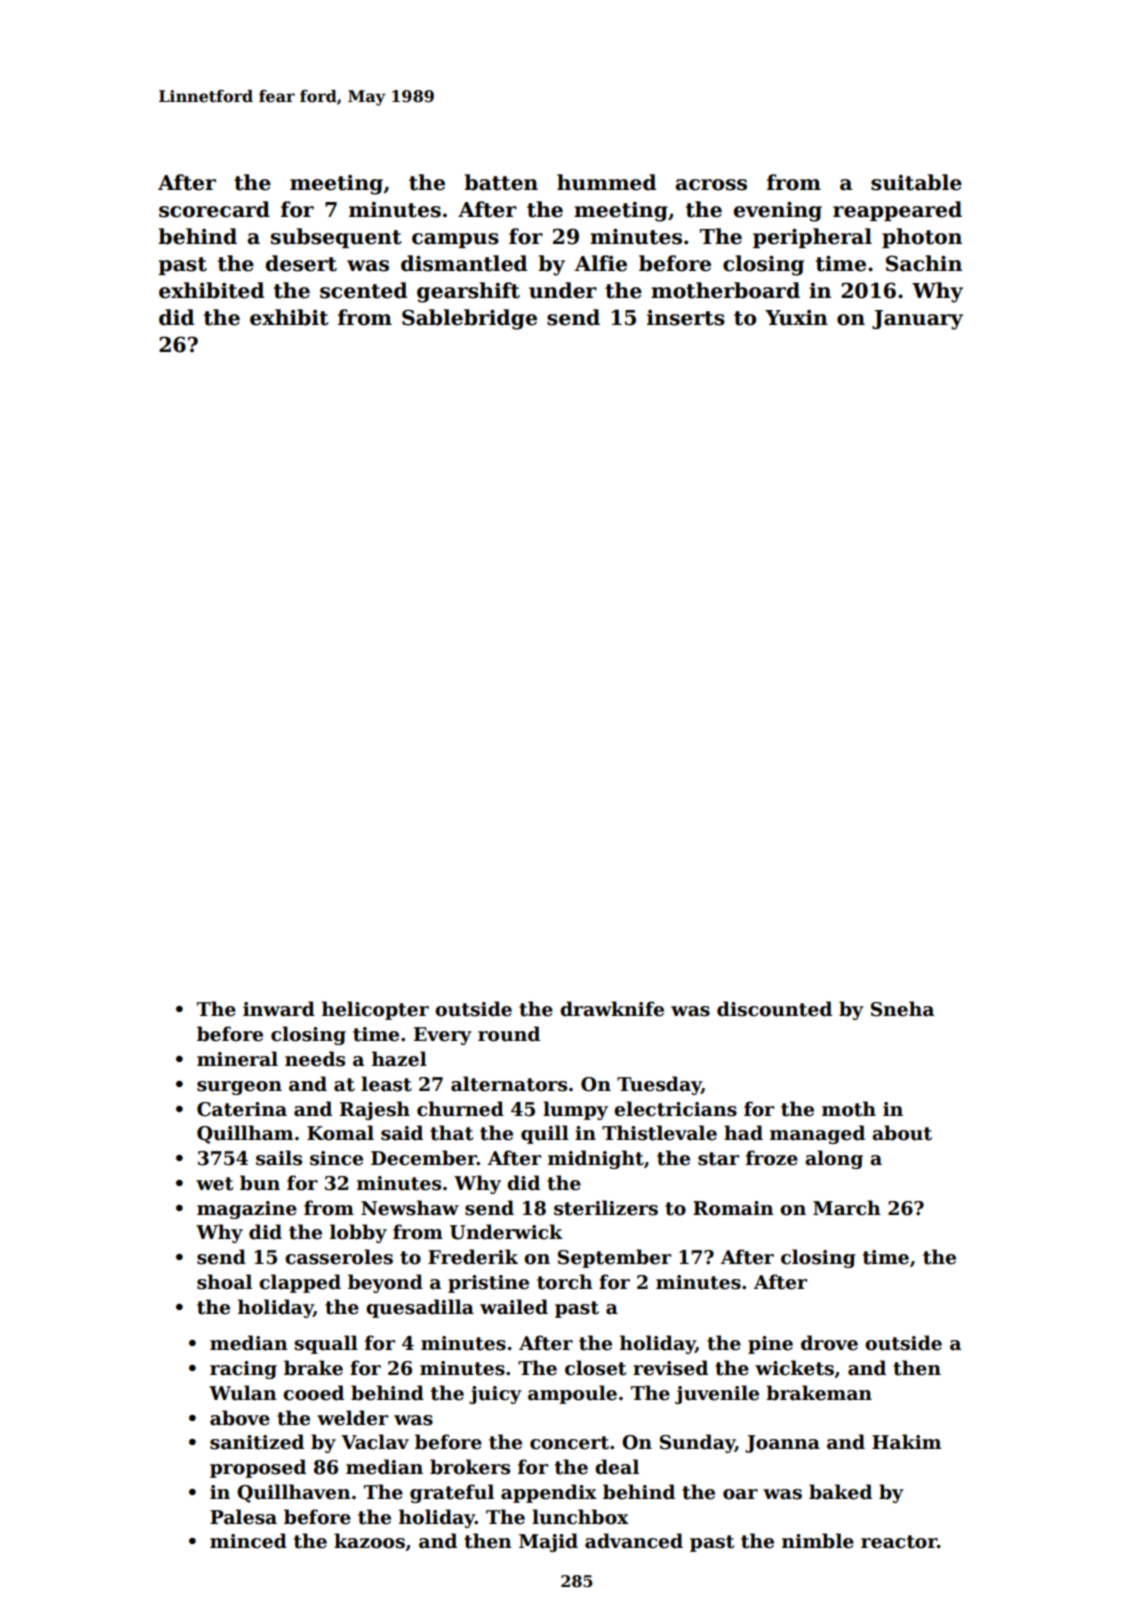  I want to click on September, so click(614, 1258).
